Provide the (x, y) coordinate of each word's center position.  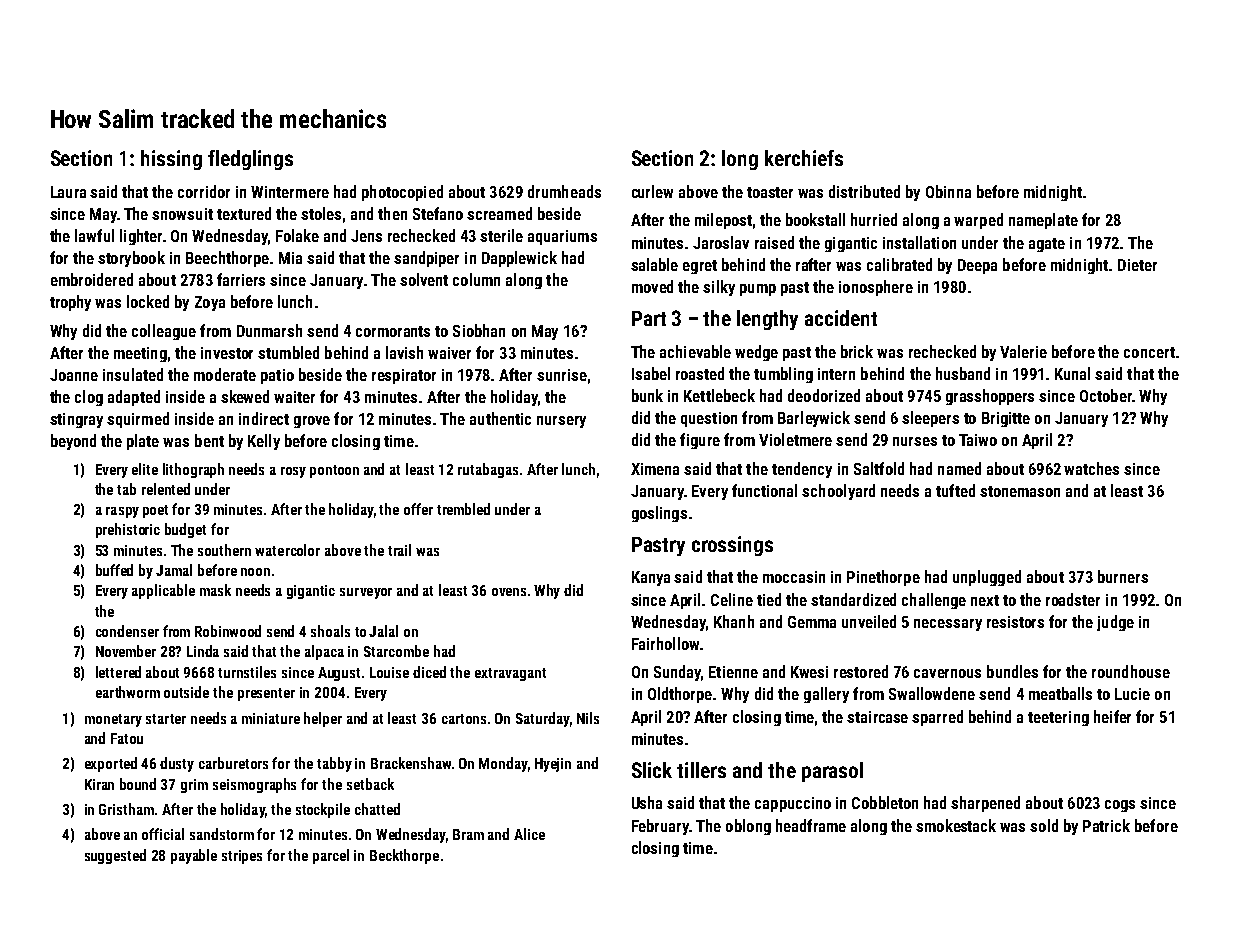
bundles (1012, 671)
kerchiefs (804, 158)
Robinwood (228, 631)
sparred (937, 718)
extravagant (510, 674)
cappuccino (793, 804)
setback (370, 784)
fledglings (250, 160)
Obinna (948, 191)
